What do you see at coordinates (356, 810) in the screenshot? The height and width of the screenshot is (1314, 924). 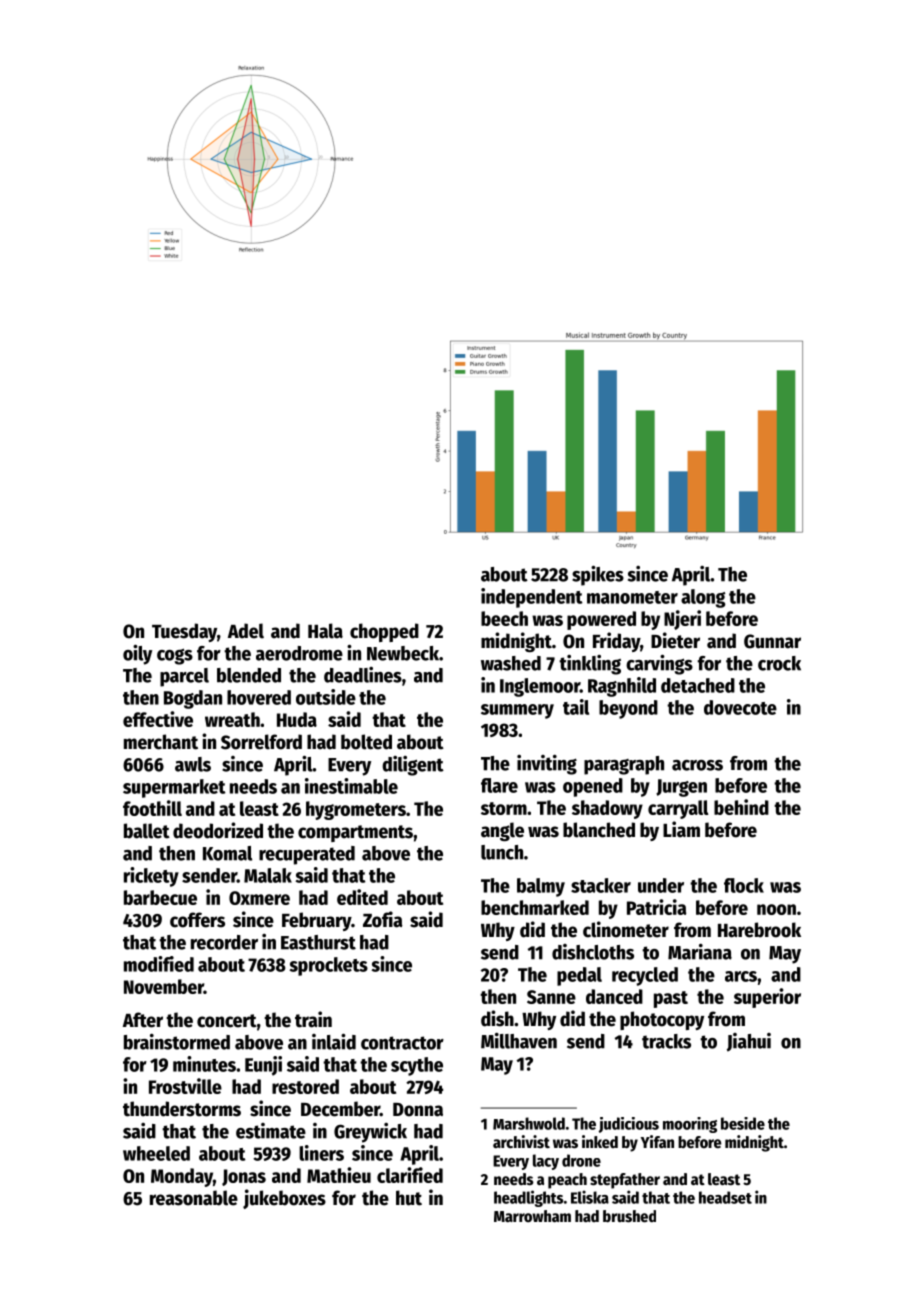 I see `hygrometers` at bounding box center [356, 810].
